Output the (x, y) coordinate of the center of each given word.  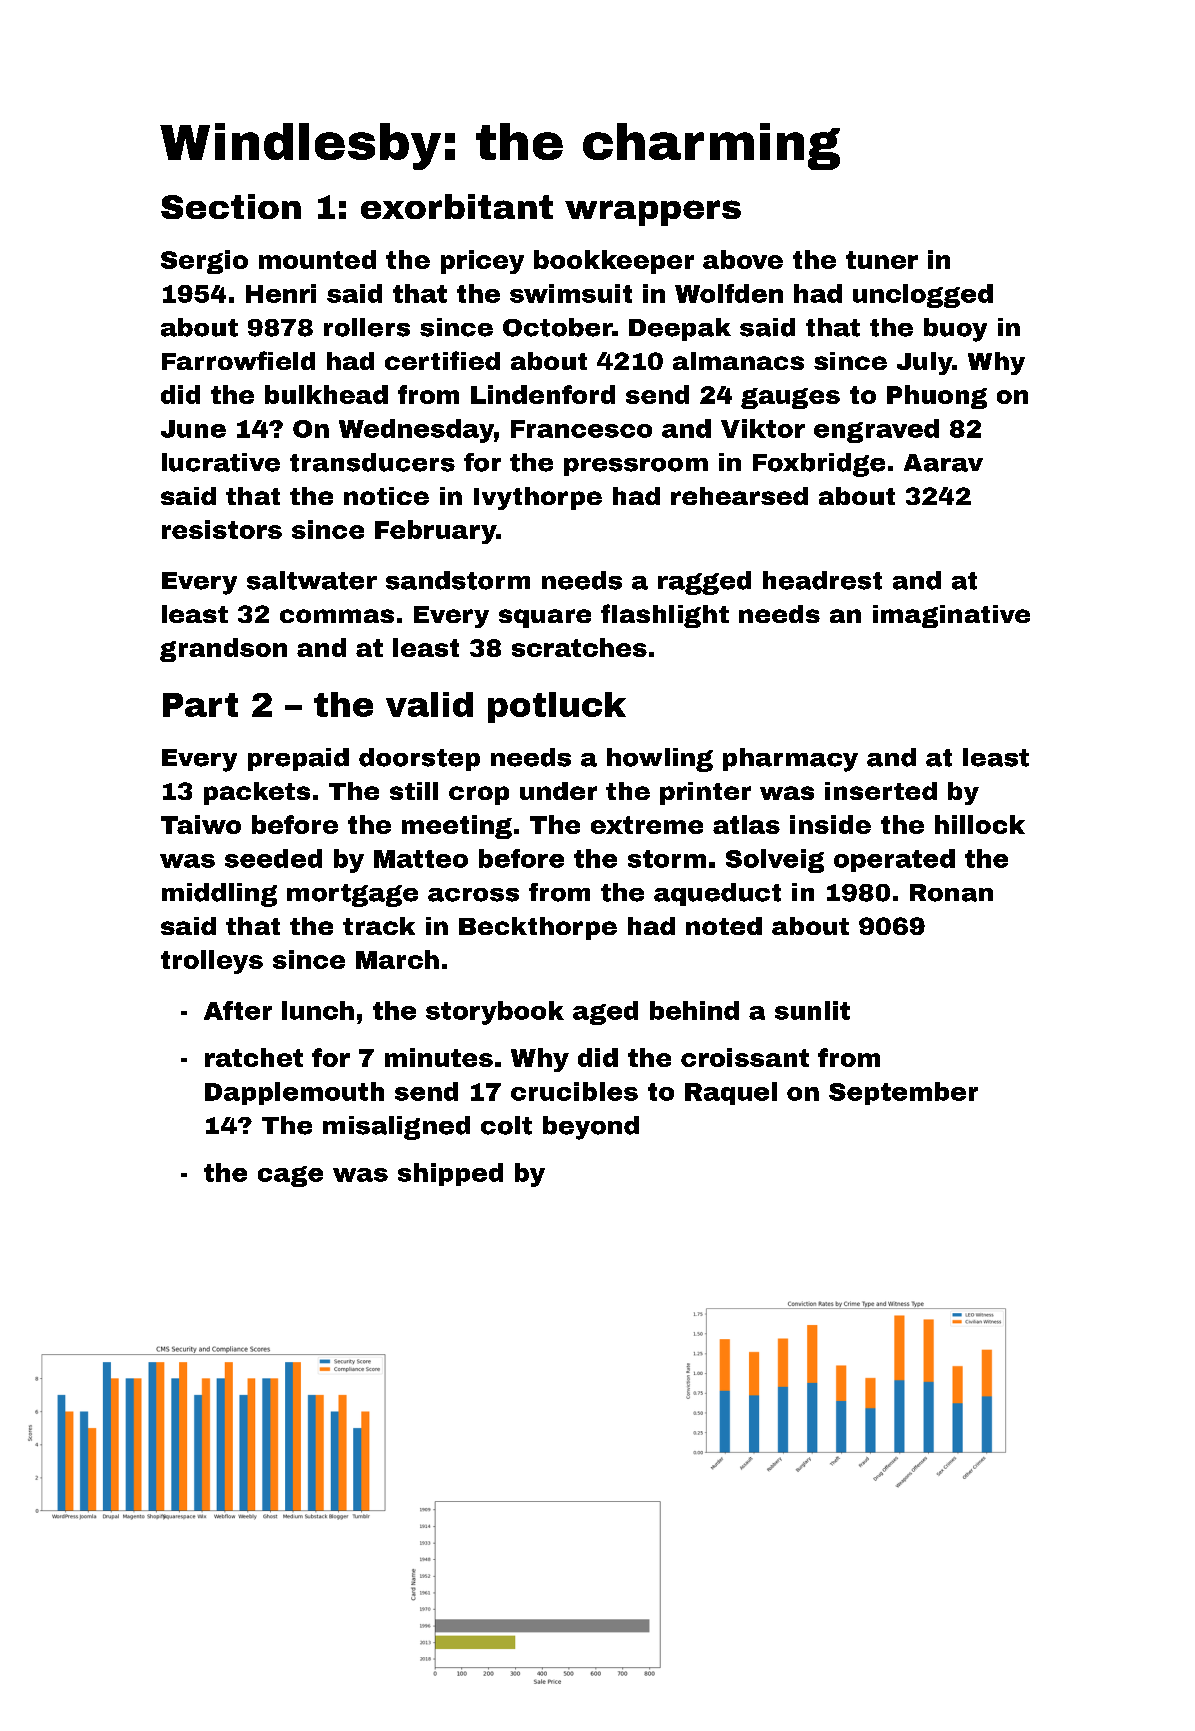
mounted (317, 259)
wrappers (653, 213)
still (414, 791)
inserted (881, 791)
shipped (450, 1174)
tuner (882, 260)
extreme (647, 825)
